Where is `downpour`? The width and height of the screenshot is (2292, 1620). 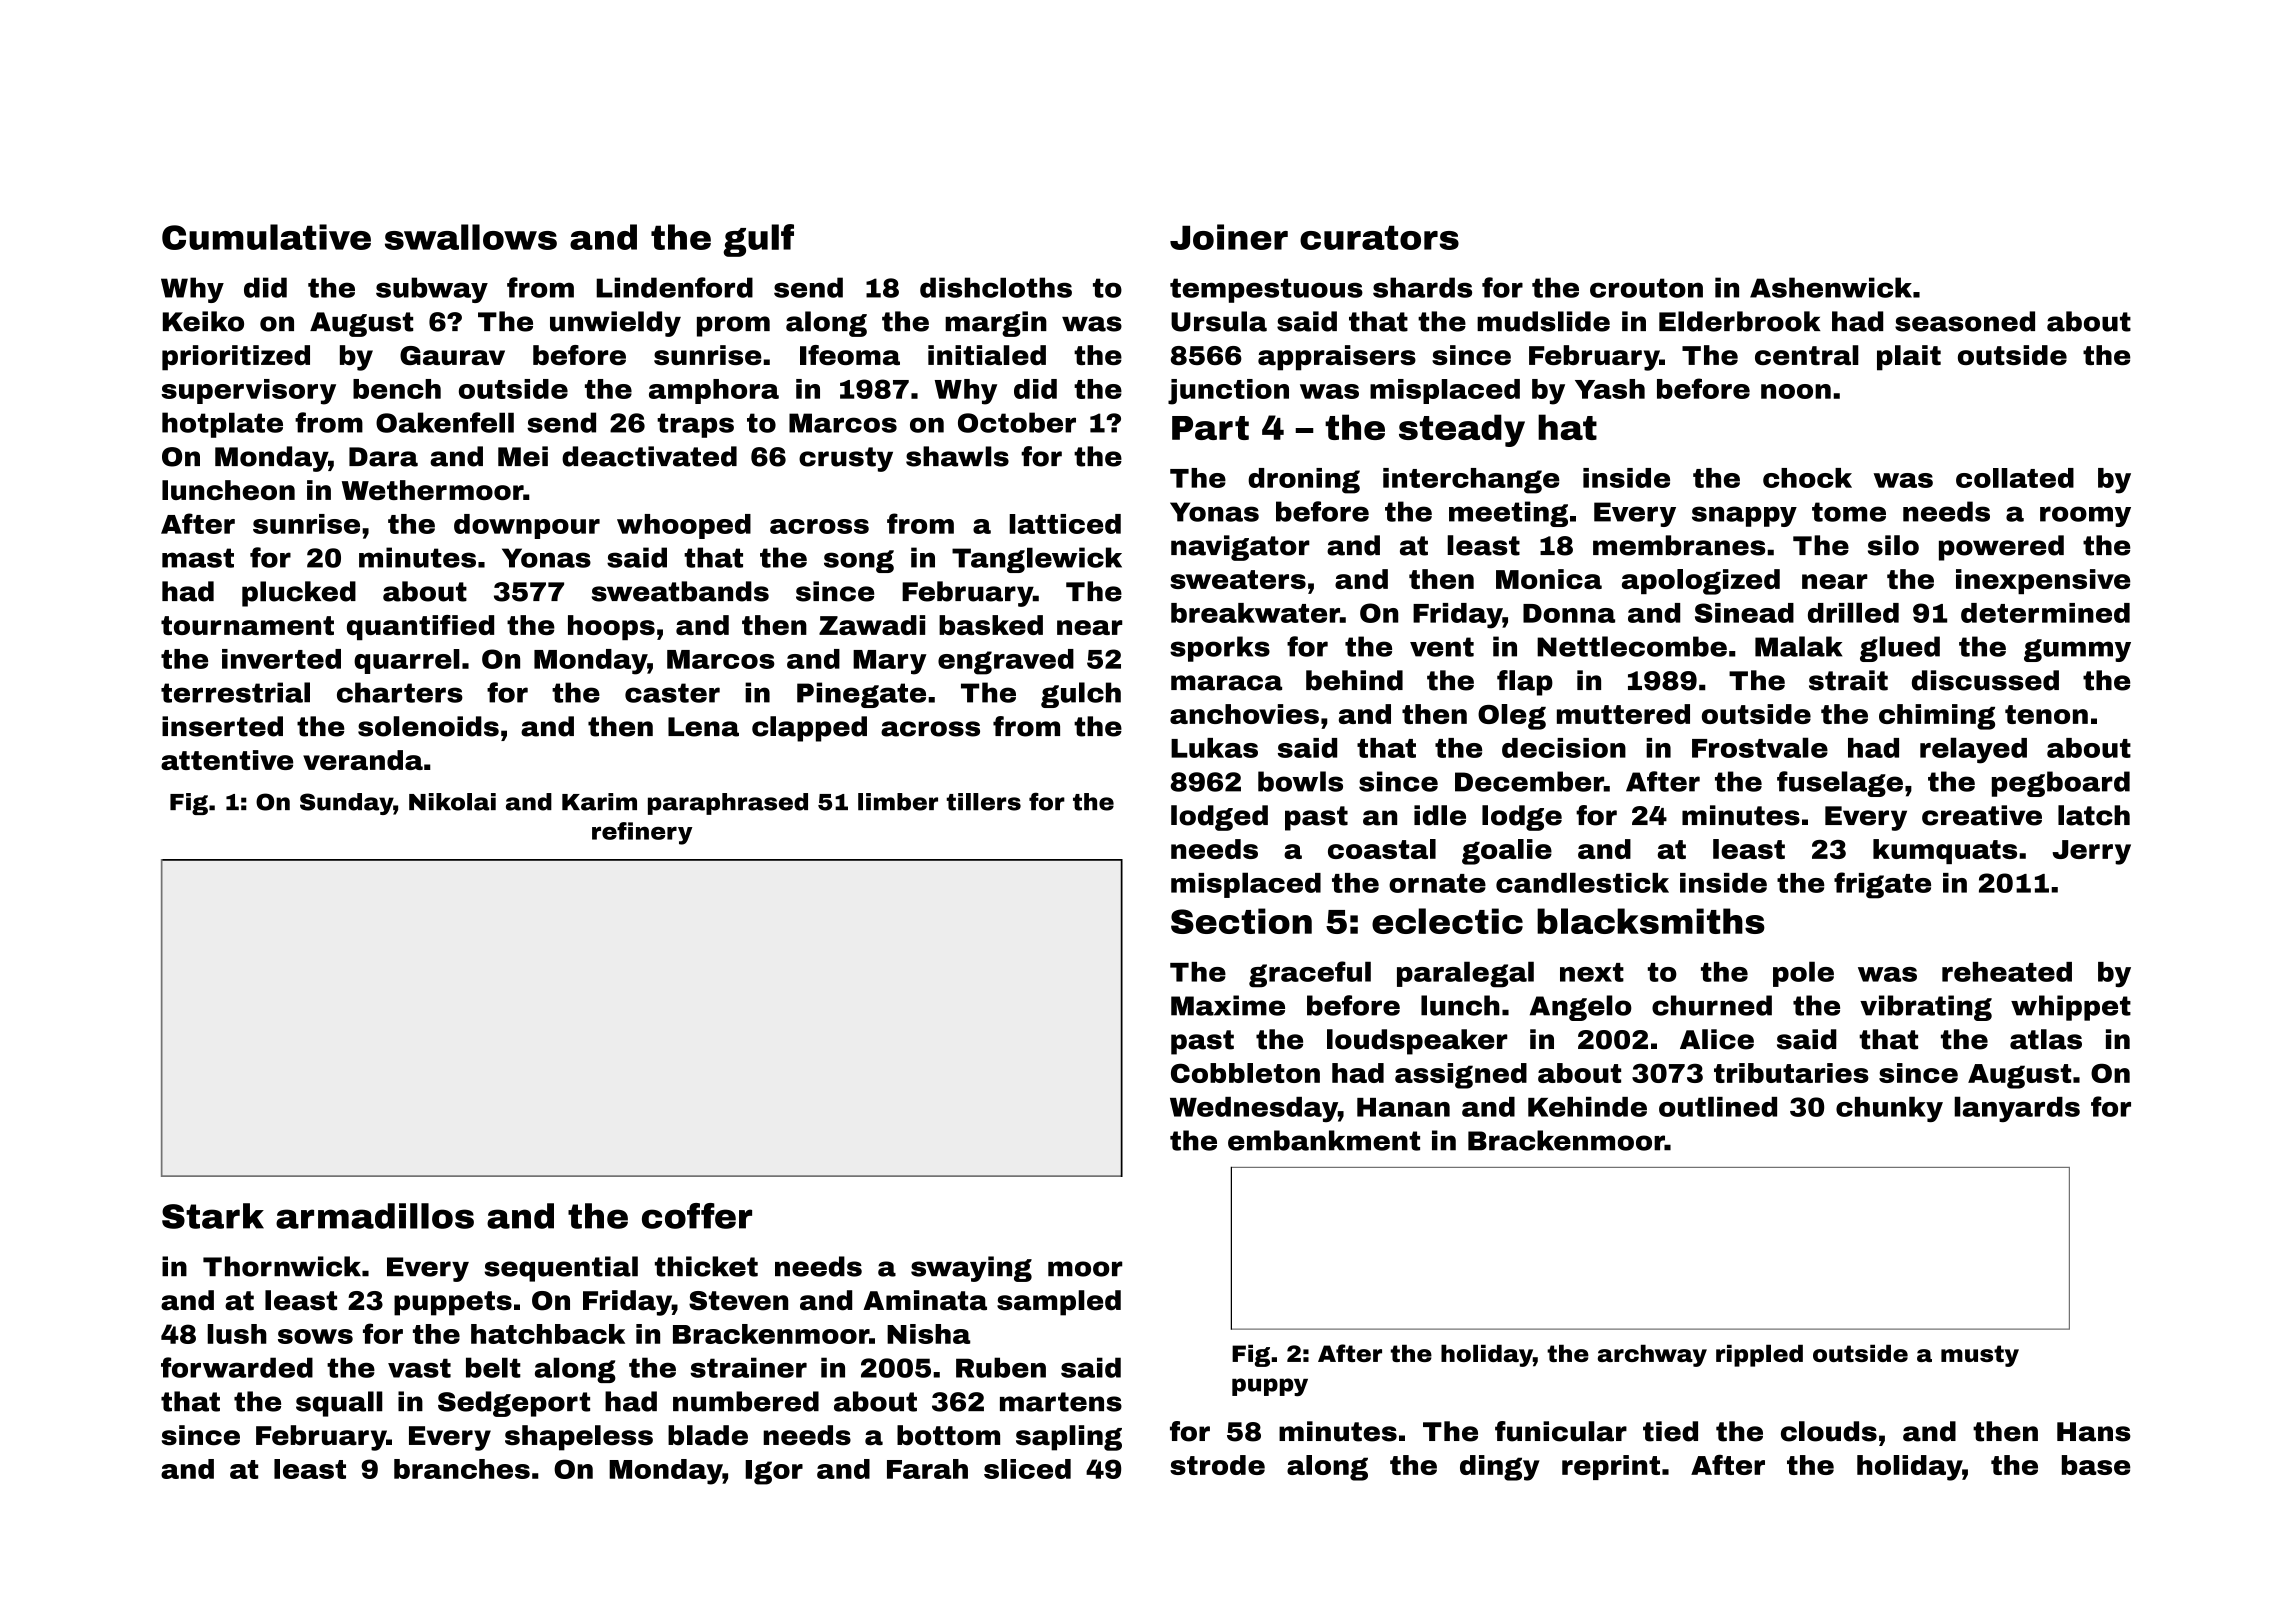
downpour is located at coordinates (527, 526).
